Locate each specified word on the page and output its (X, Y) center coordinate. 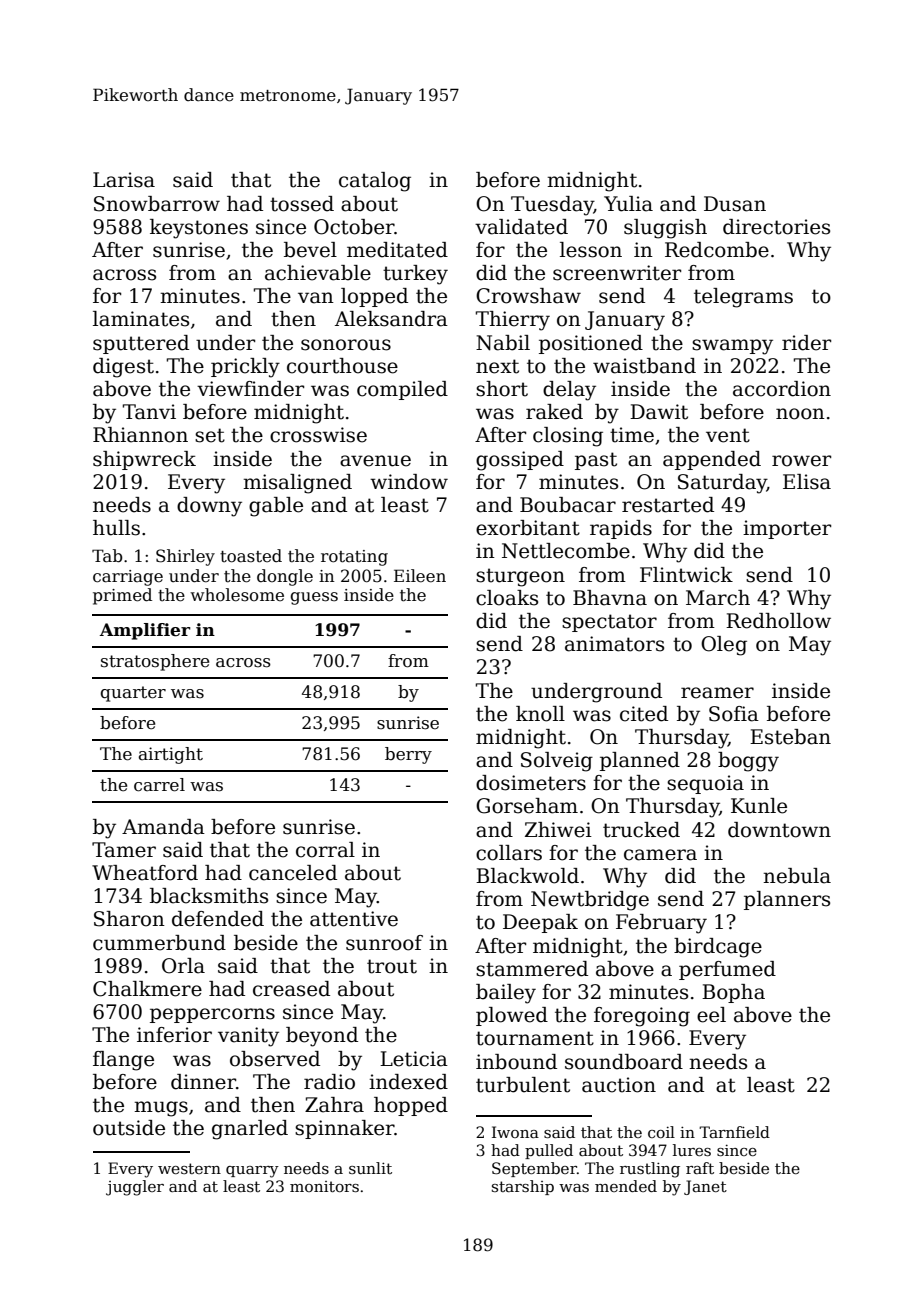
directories (776, 227)
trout (392, 966)
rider (806, 343)
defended (218, 919)
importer (787, 529)
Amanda (163, 827)
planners (787, 900)
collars (509, 853)
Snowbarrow (157, 204)
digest (123, 368)
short (502, 389)
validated (521, 227)
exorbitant (528, 528)
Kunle (759, 806)
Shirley (185, 557)
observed (275, 1059)
